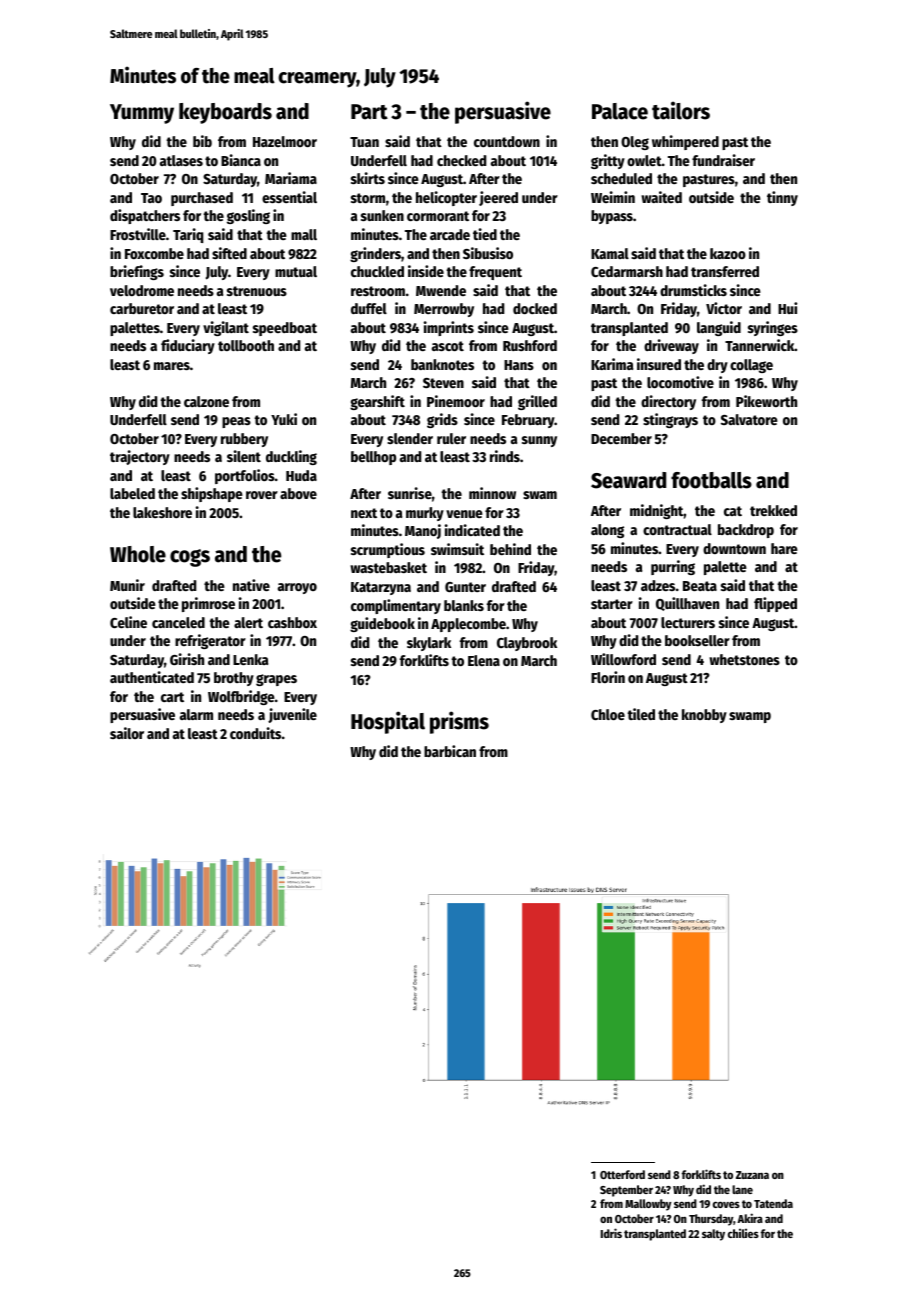 The height and width of the document is (1316, 908). What do you see at coordinates (622, 1174) in the document?
I see `Otterford` at bounding box center [622, 1174].
